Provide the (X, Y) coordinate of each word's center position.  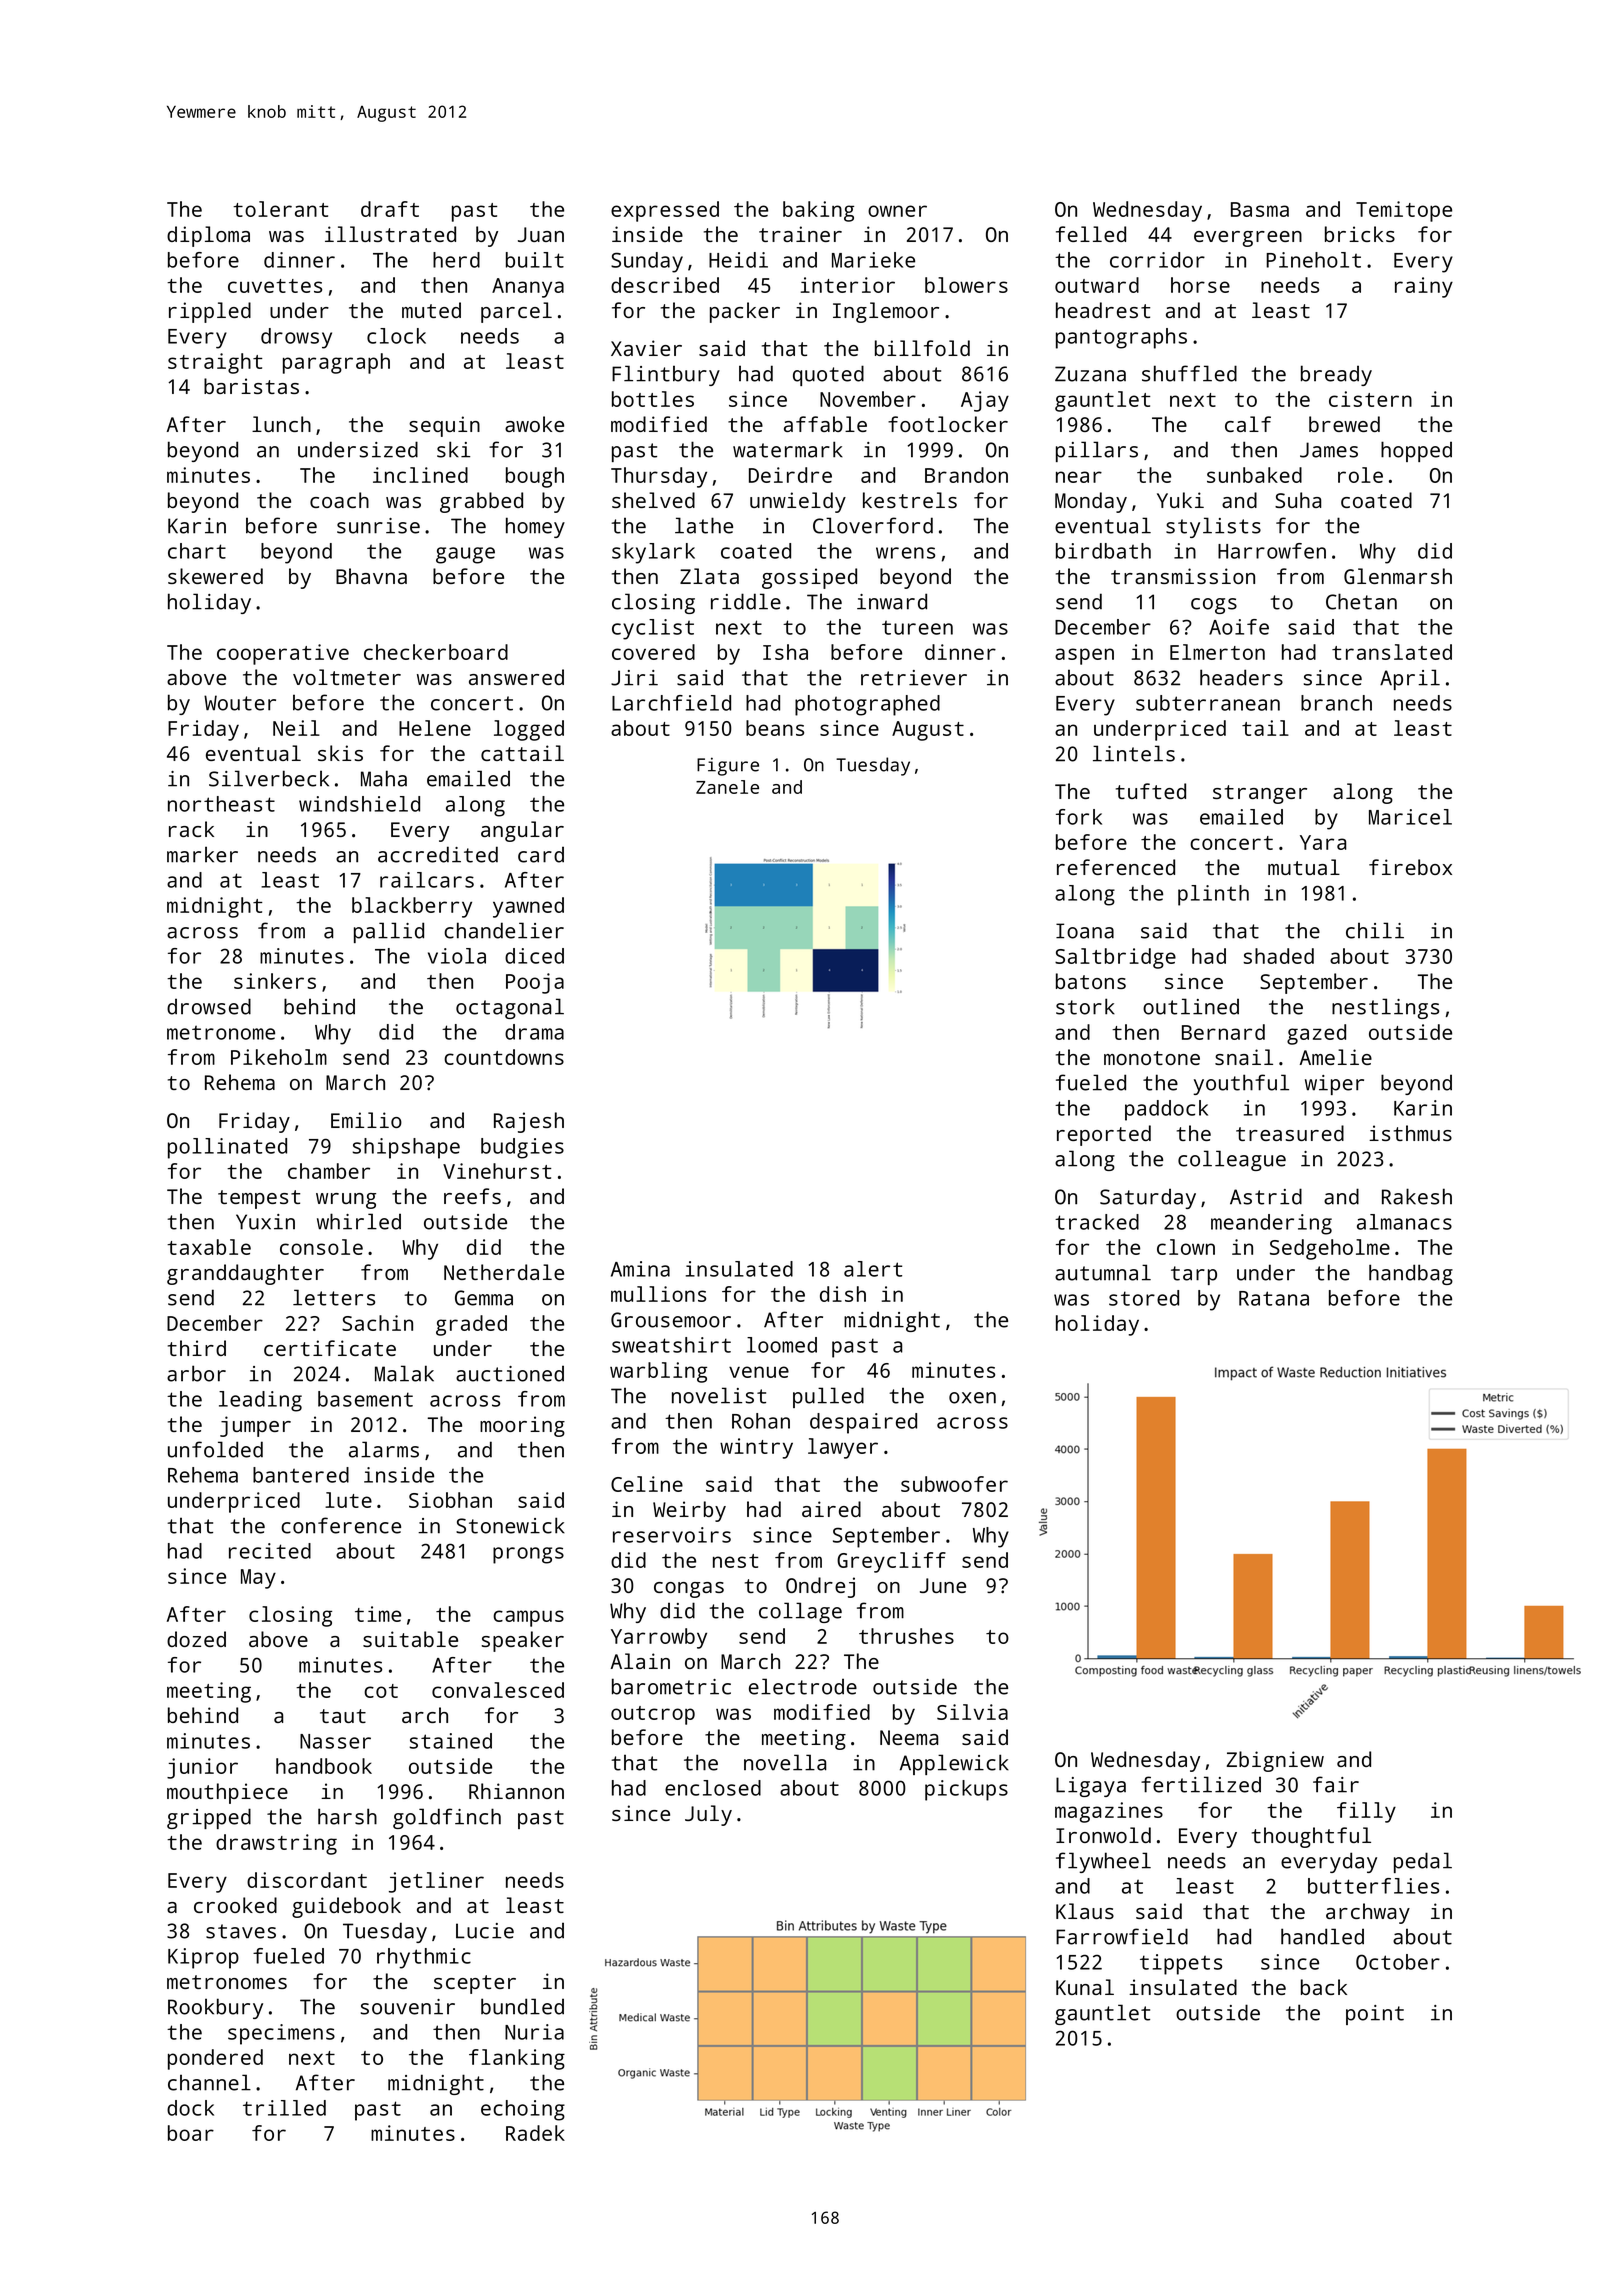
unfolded (215, 1449)
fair (1336, 1784)
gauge (465, 555)
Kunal (1085, 1987)
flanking (517, 2059)
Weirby (689, 1511)
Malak (404, 1373)
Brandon (966, 475)
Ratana (1274, 1298)
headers (1241, 677)
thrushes (906, 1636)
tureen (917, 627)
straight (215, 363)
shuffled (1189, 373)
